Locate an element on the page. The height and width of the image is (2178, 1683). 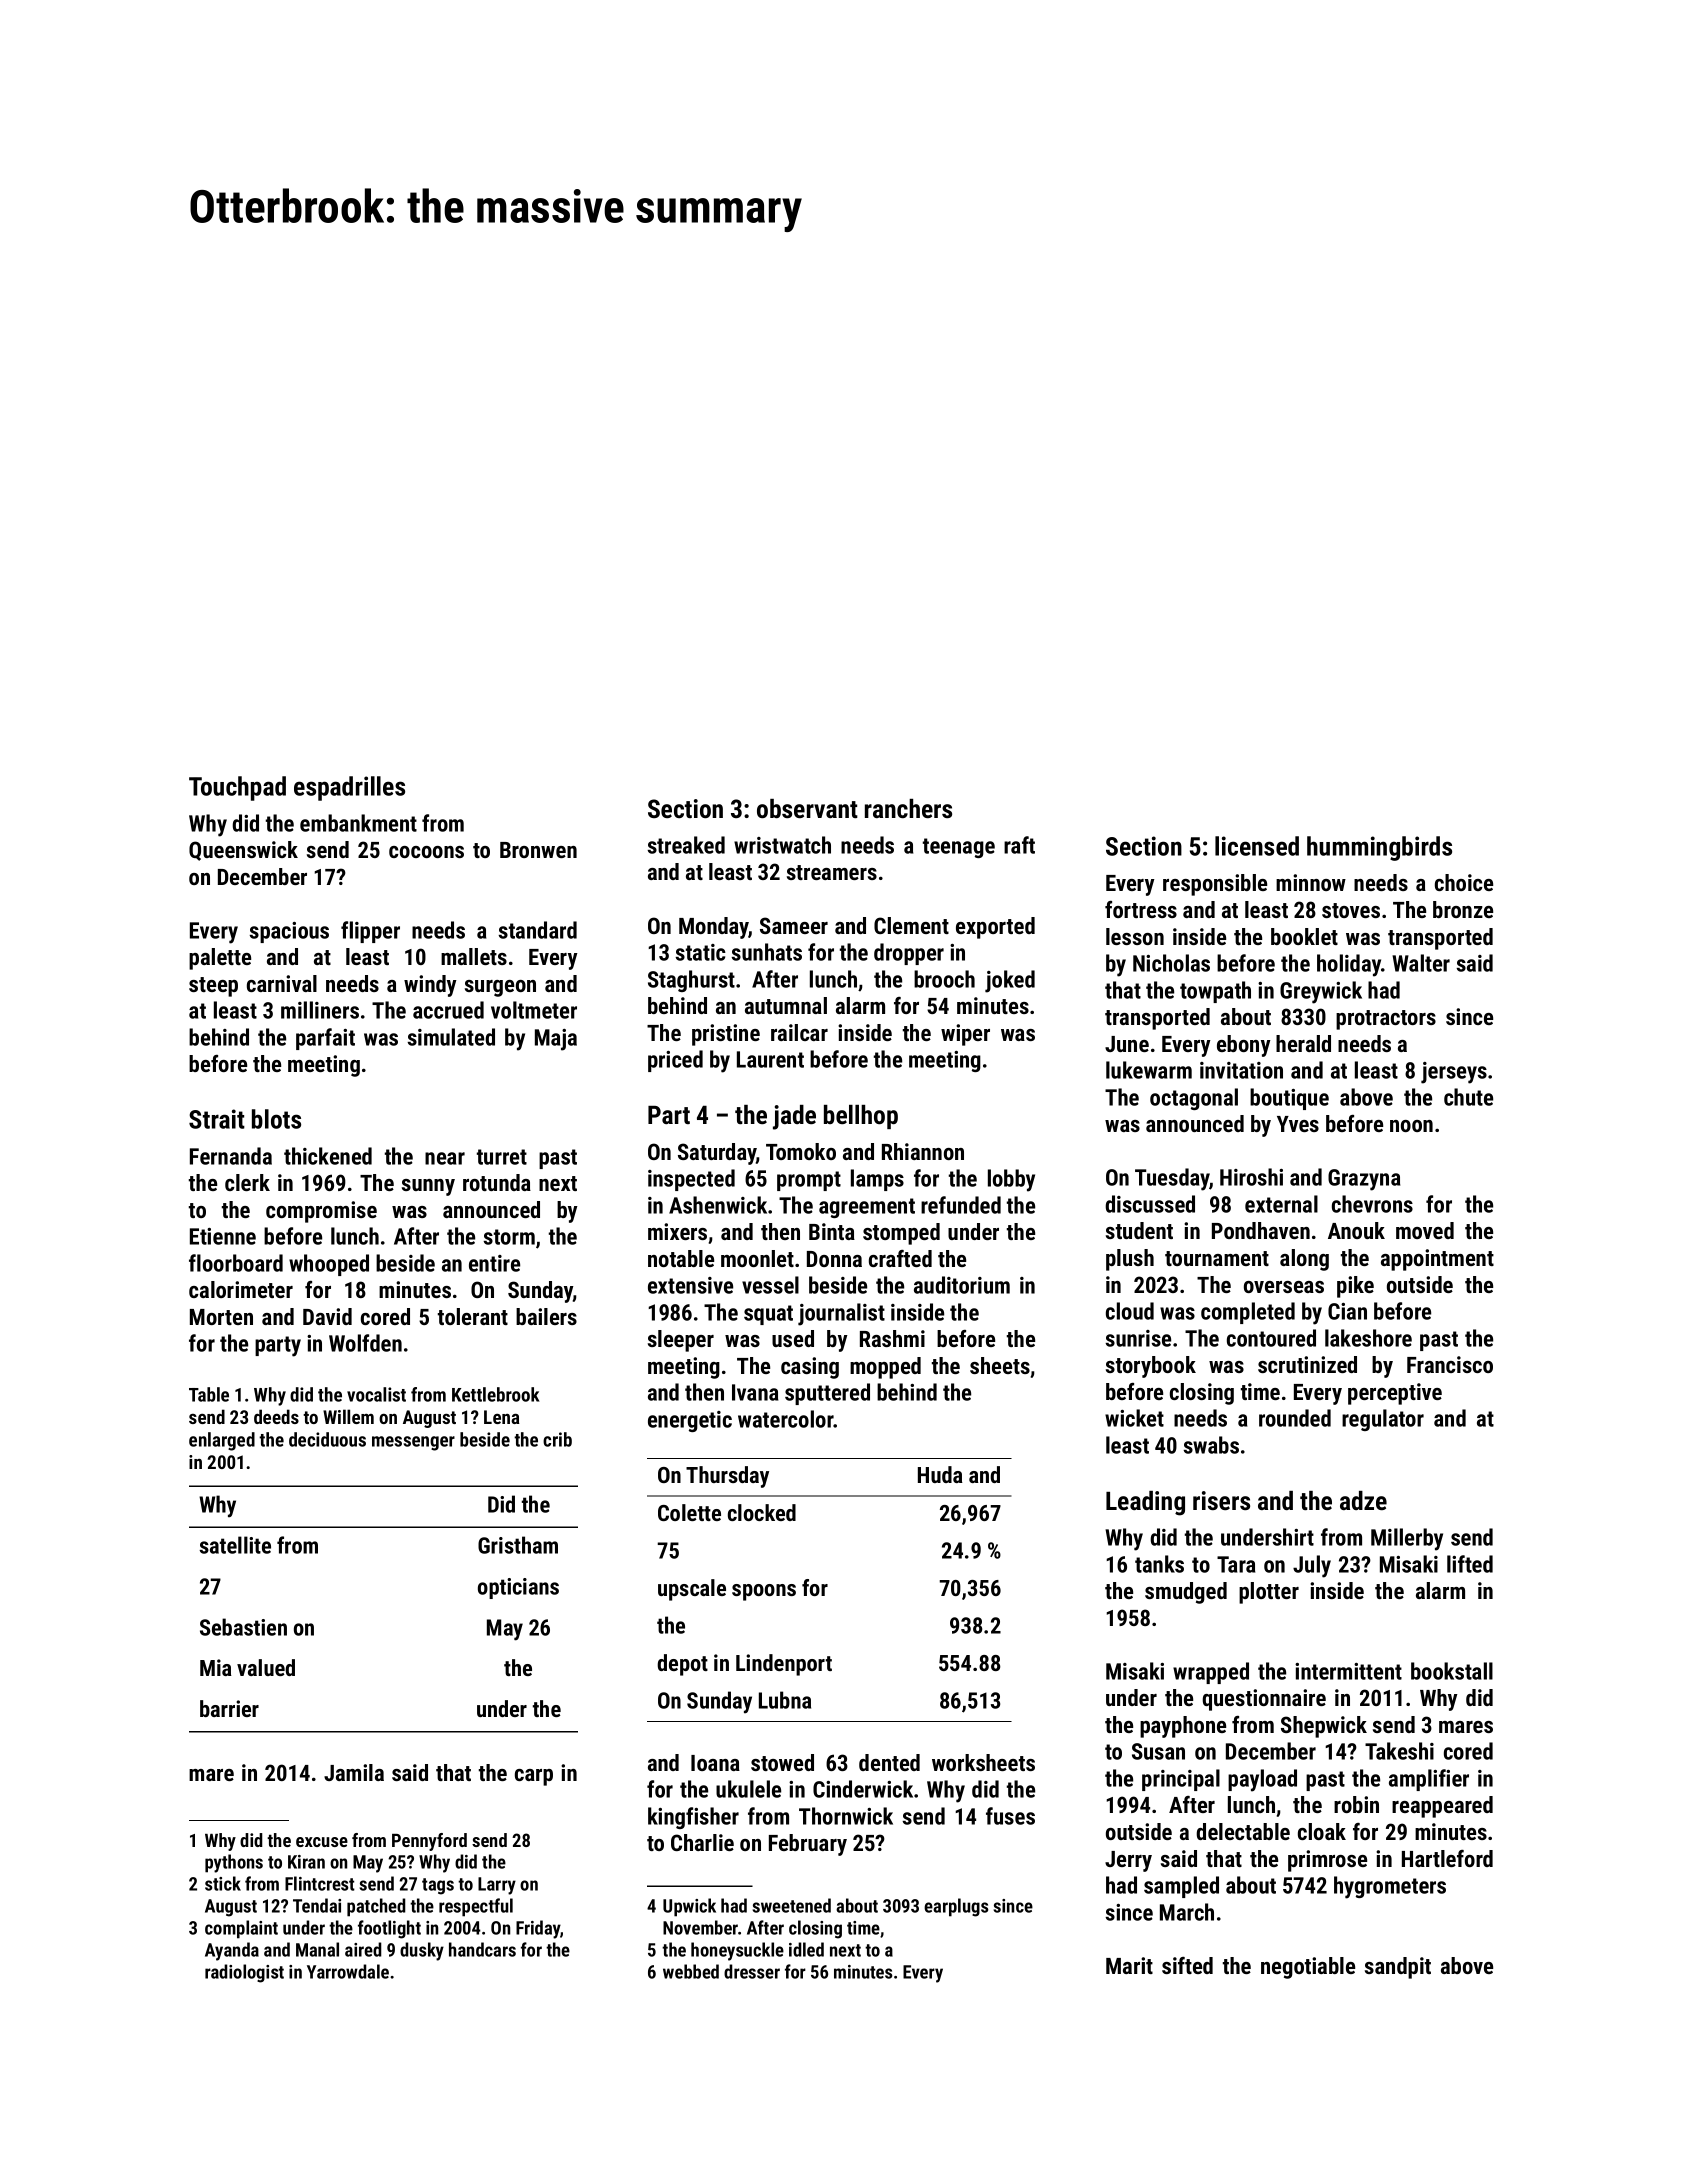
regulator is located at coordinates (1383, 1420).
